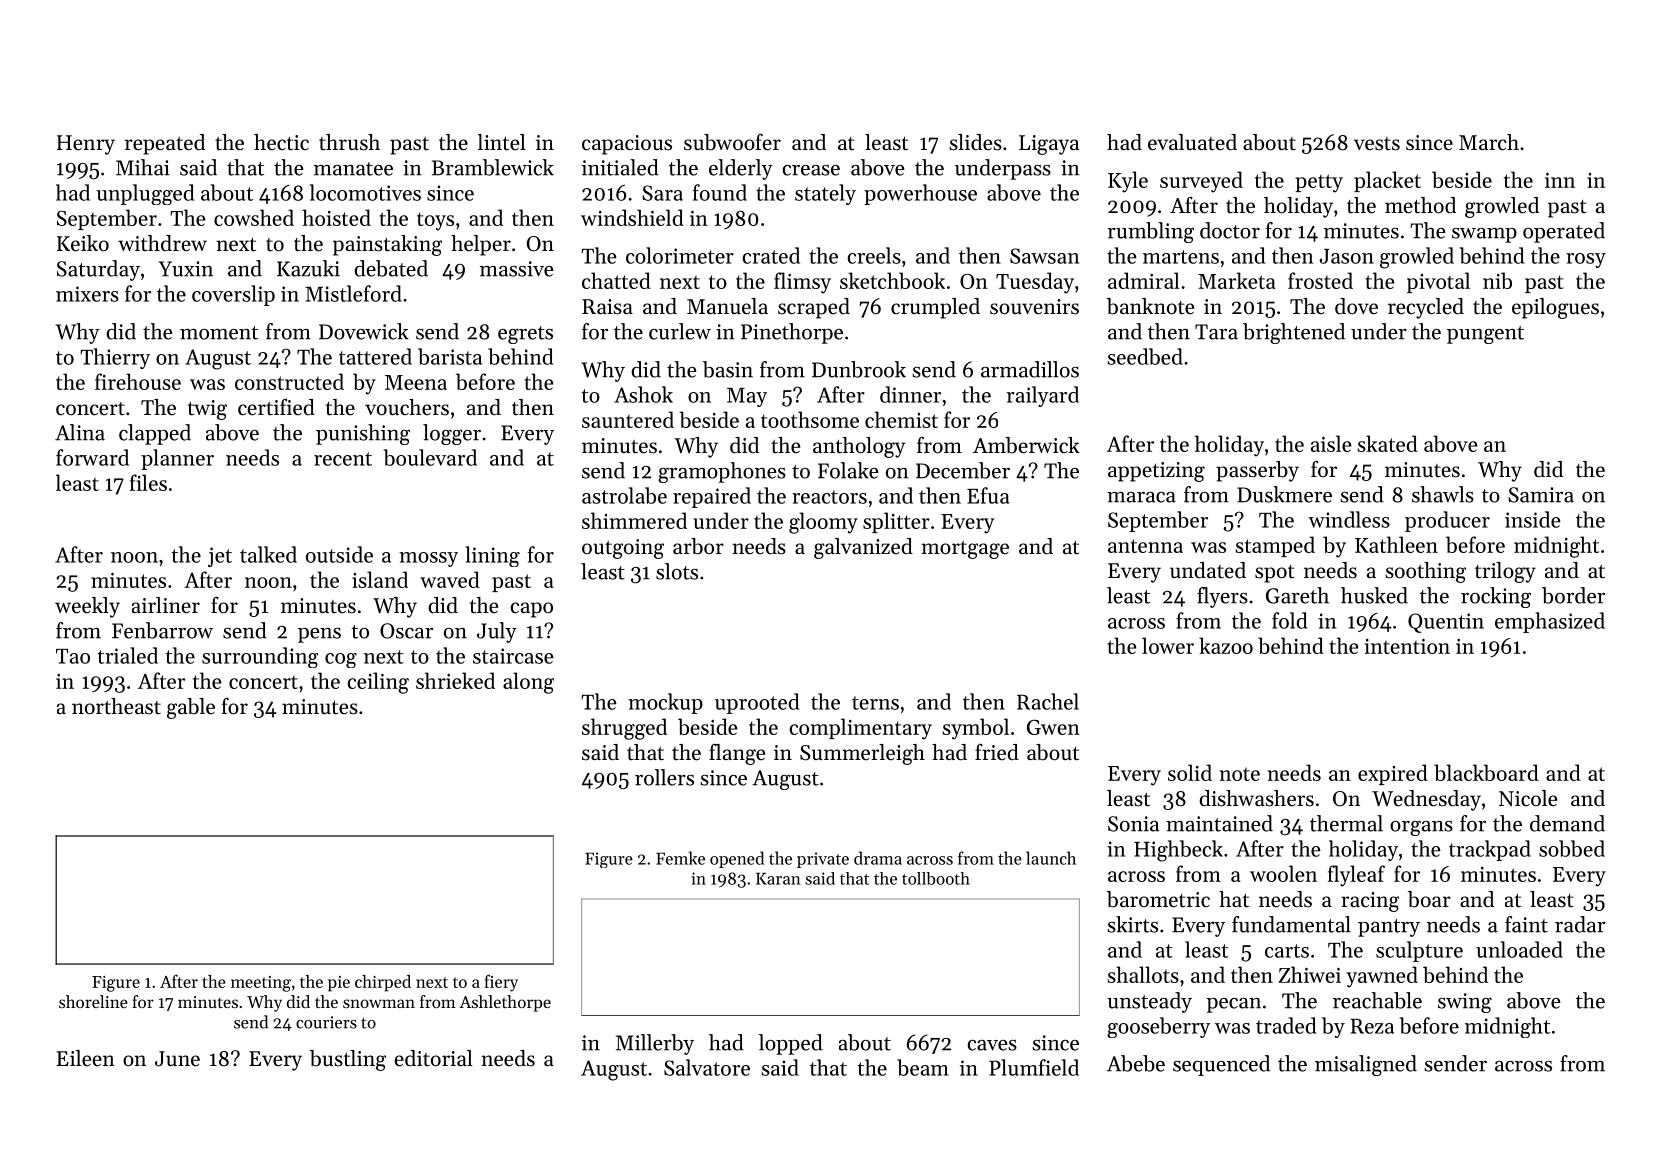 The image size is (1661, 1175). Describe the element at coordinates (492, 556) in the image. I see `lining` at that location.
